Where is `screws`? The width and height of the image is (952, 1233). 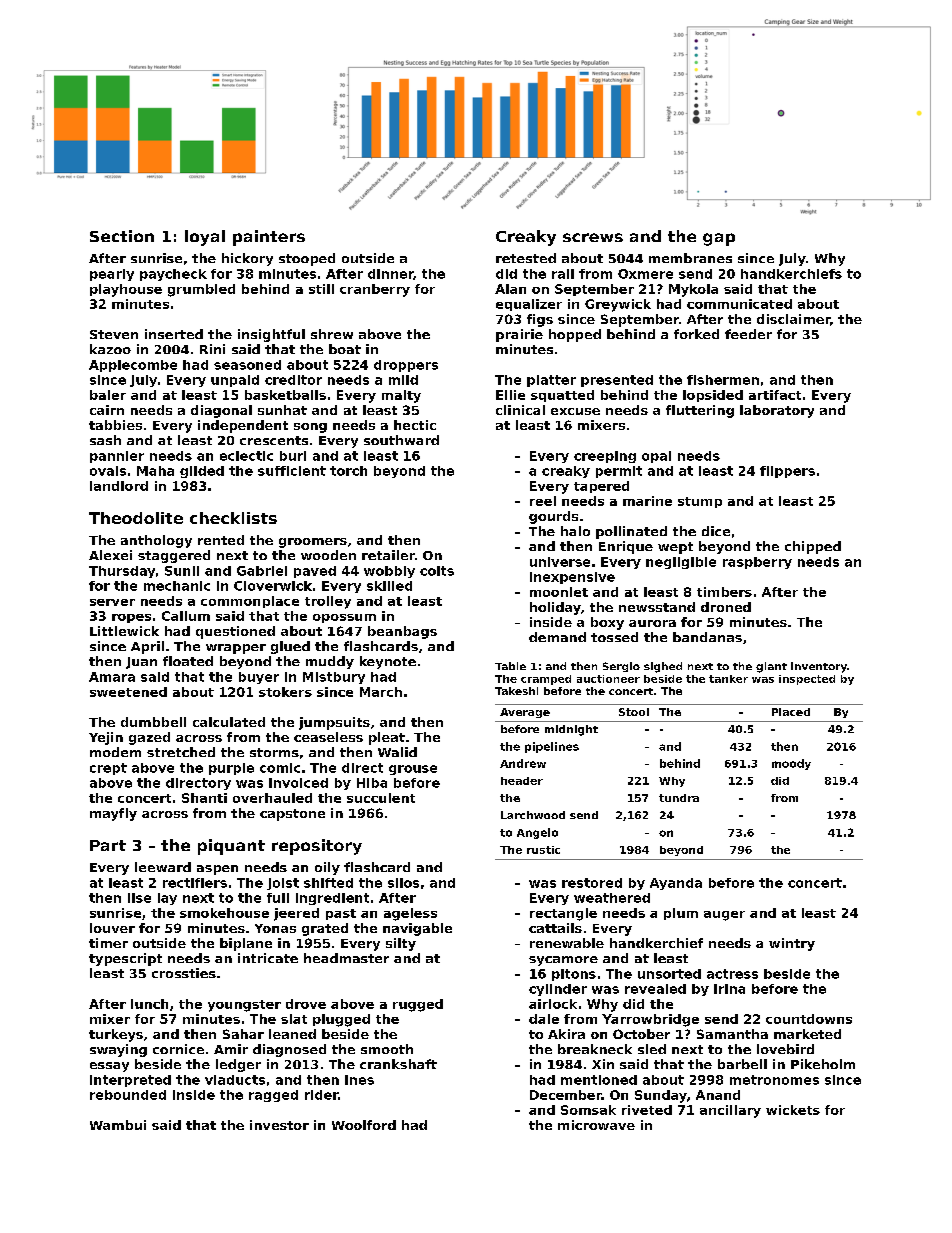
screws is located at coordinates (593, 237).
